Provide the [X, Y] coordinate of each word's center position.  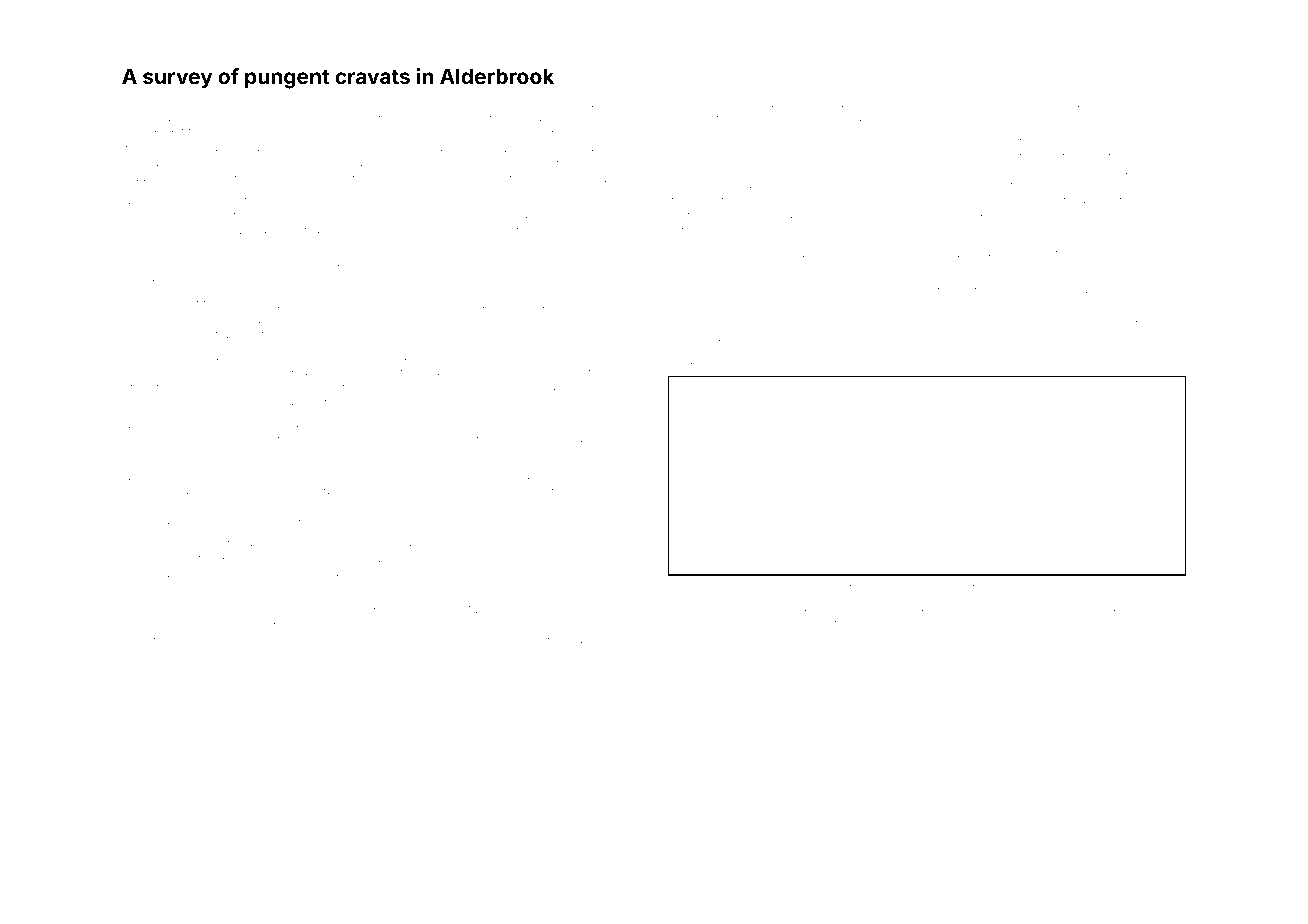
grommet [1017, 325]
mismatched [482, 640]
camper [687, 362]
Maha [162, 402]
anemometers [992, 141]
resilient [687, 156]
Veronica [398, 558]
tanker [375, 104]
